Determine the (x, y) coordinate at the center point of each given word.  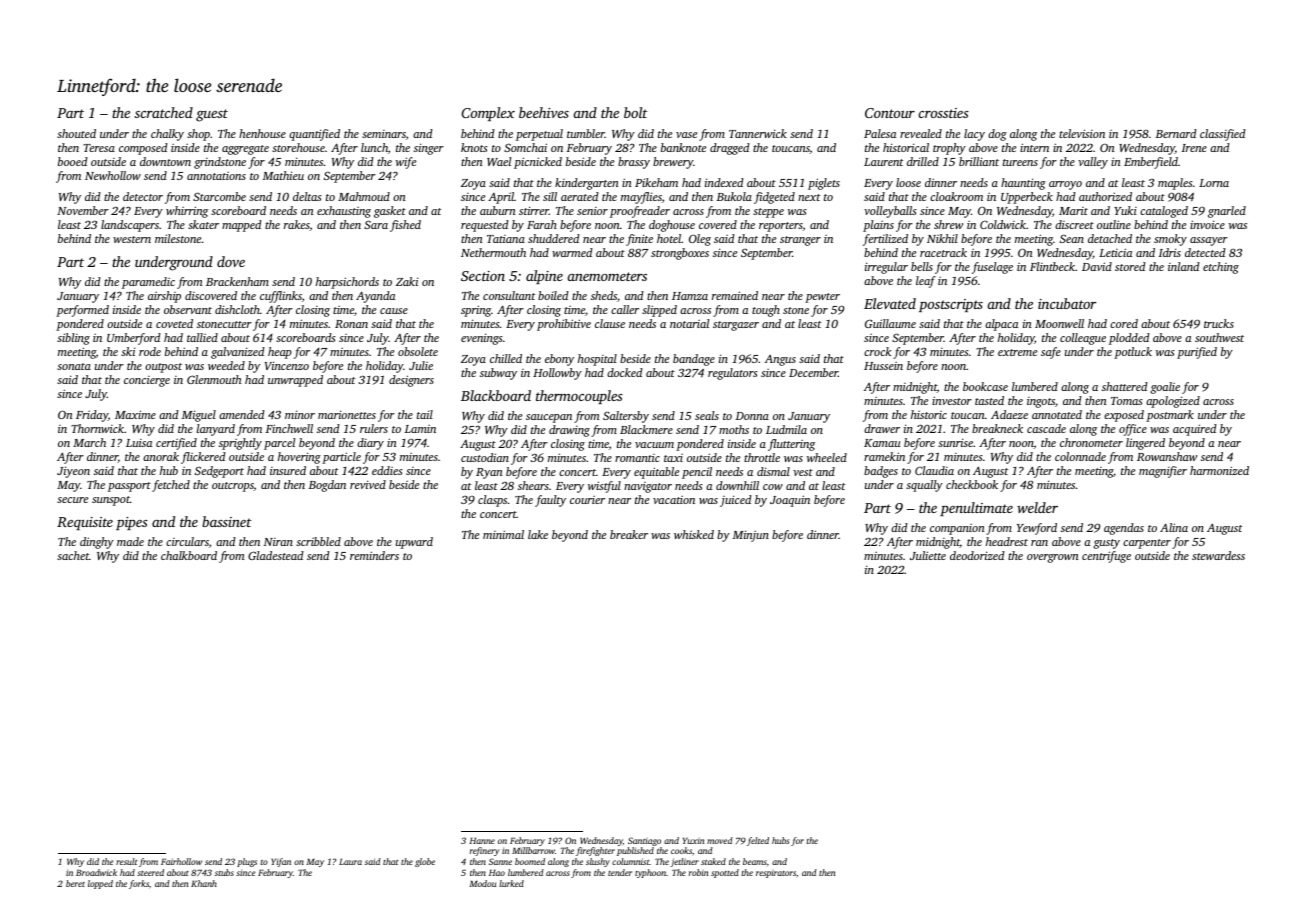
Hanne (482, 841)
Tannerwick (758, 133)
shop (198, 135)
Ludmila (786, 429)
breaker (629, 534)
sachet (73, 555)
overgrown (1053, 558)
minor (300, 414)
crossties (943, 113)
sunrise (955, 442)
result (126, 861)
